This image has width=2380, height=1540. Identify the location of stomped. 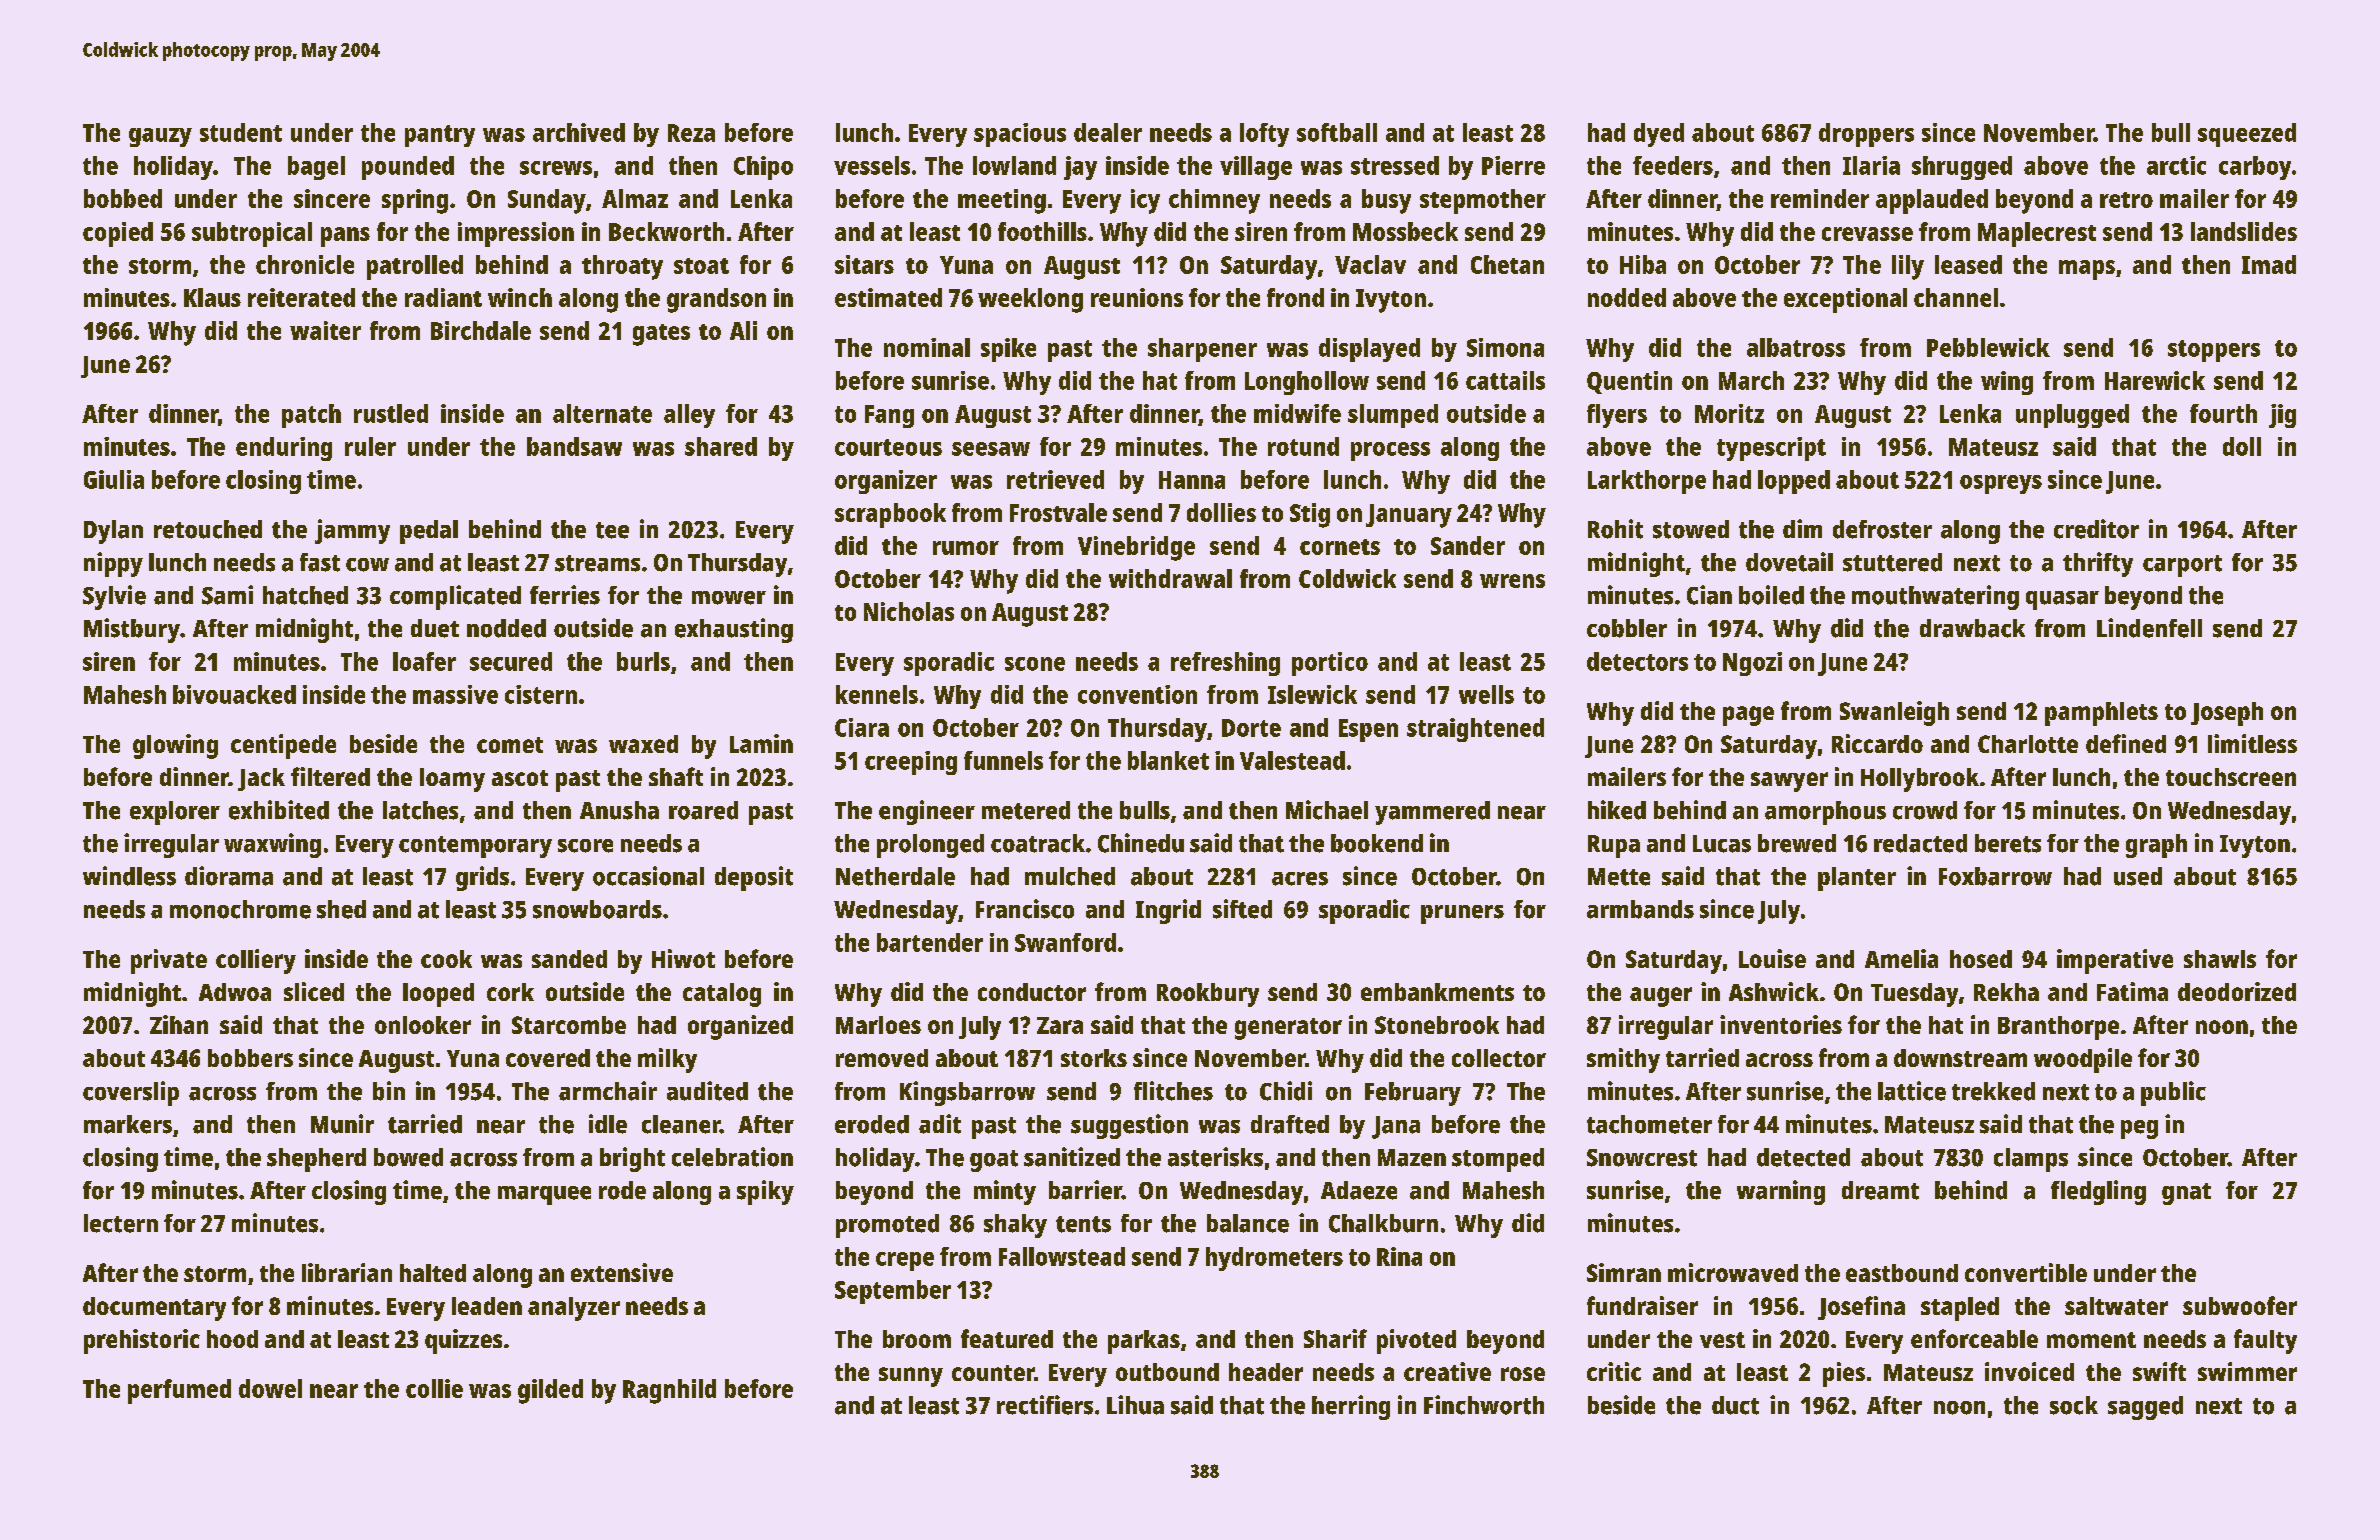
(1498, 1160).
